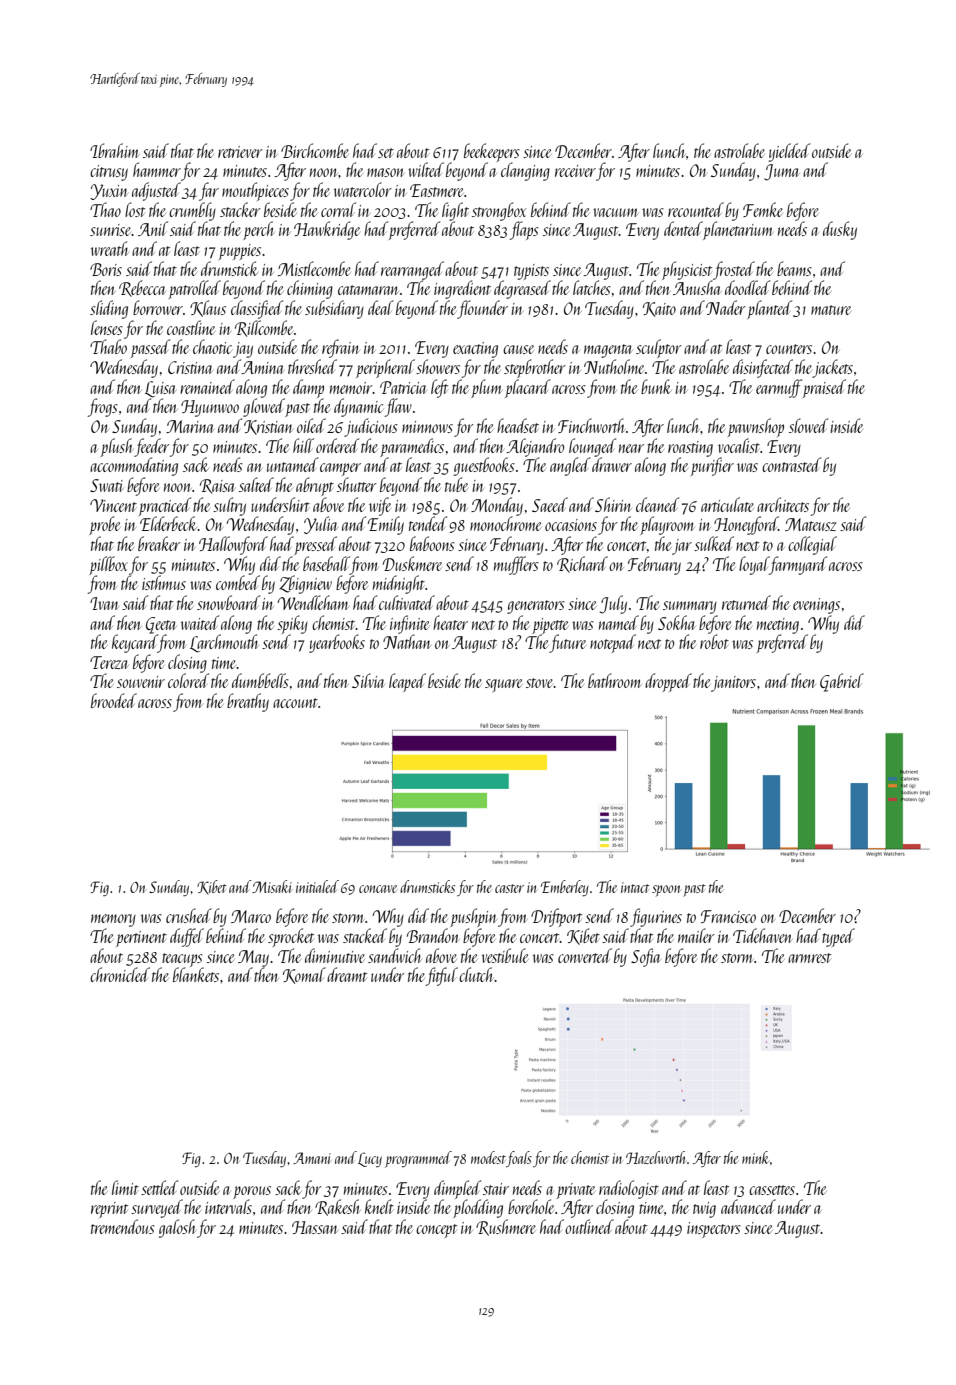  I want to click on yielded, so click(789, 152).
